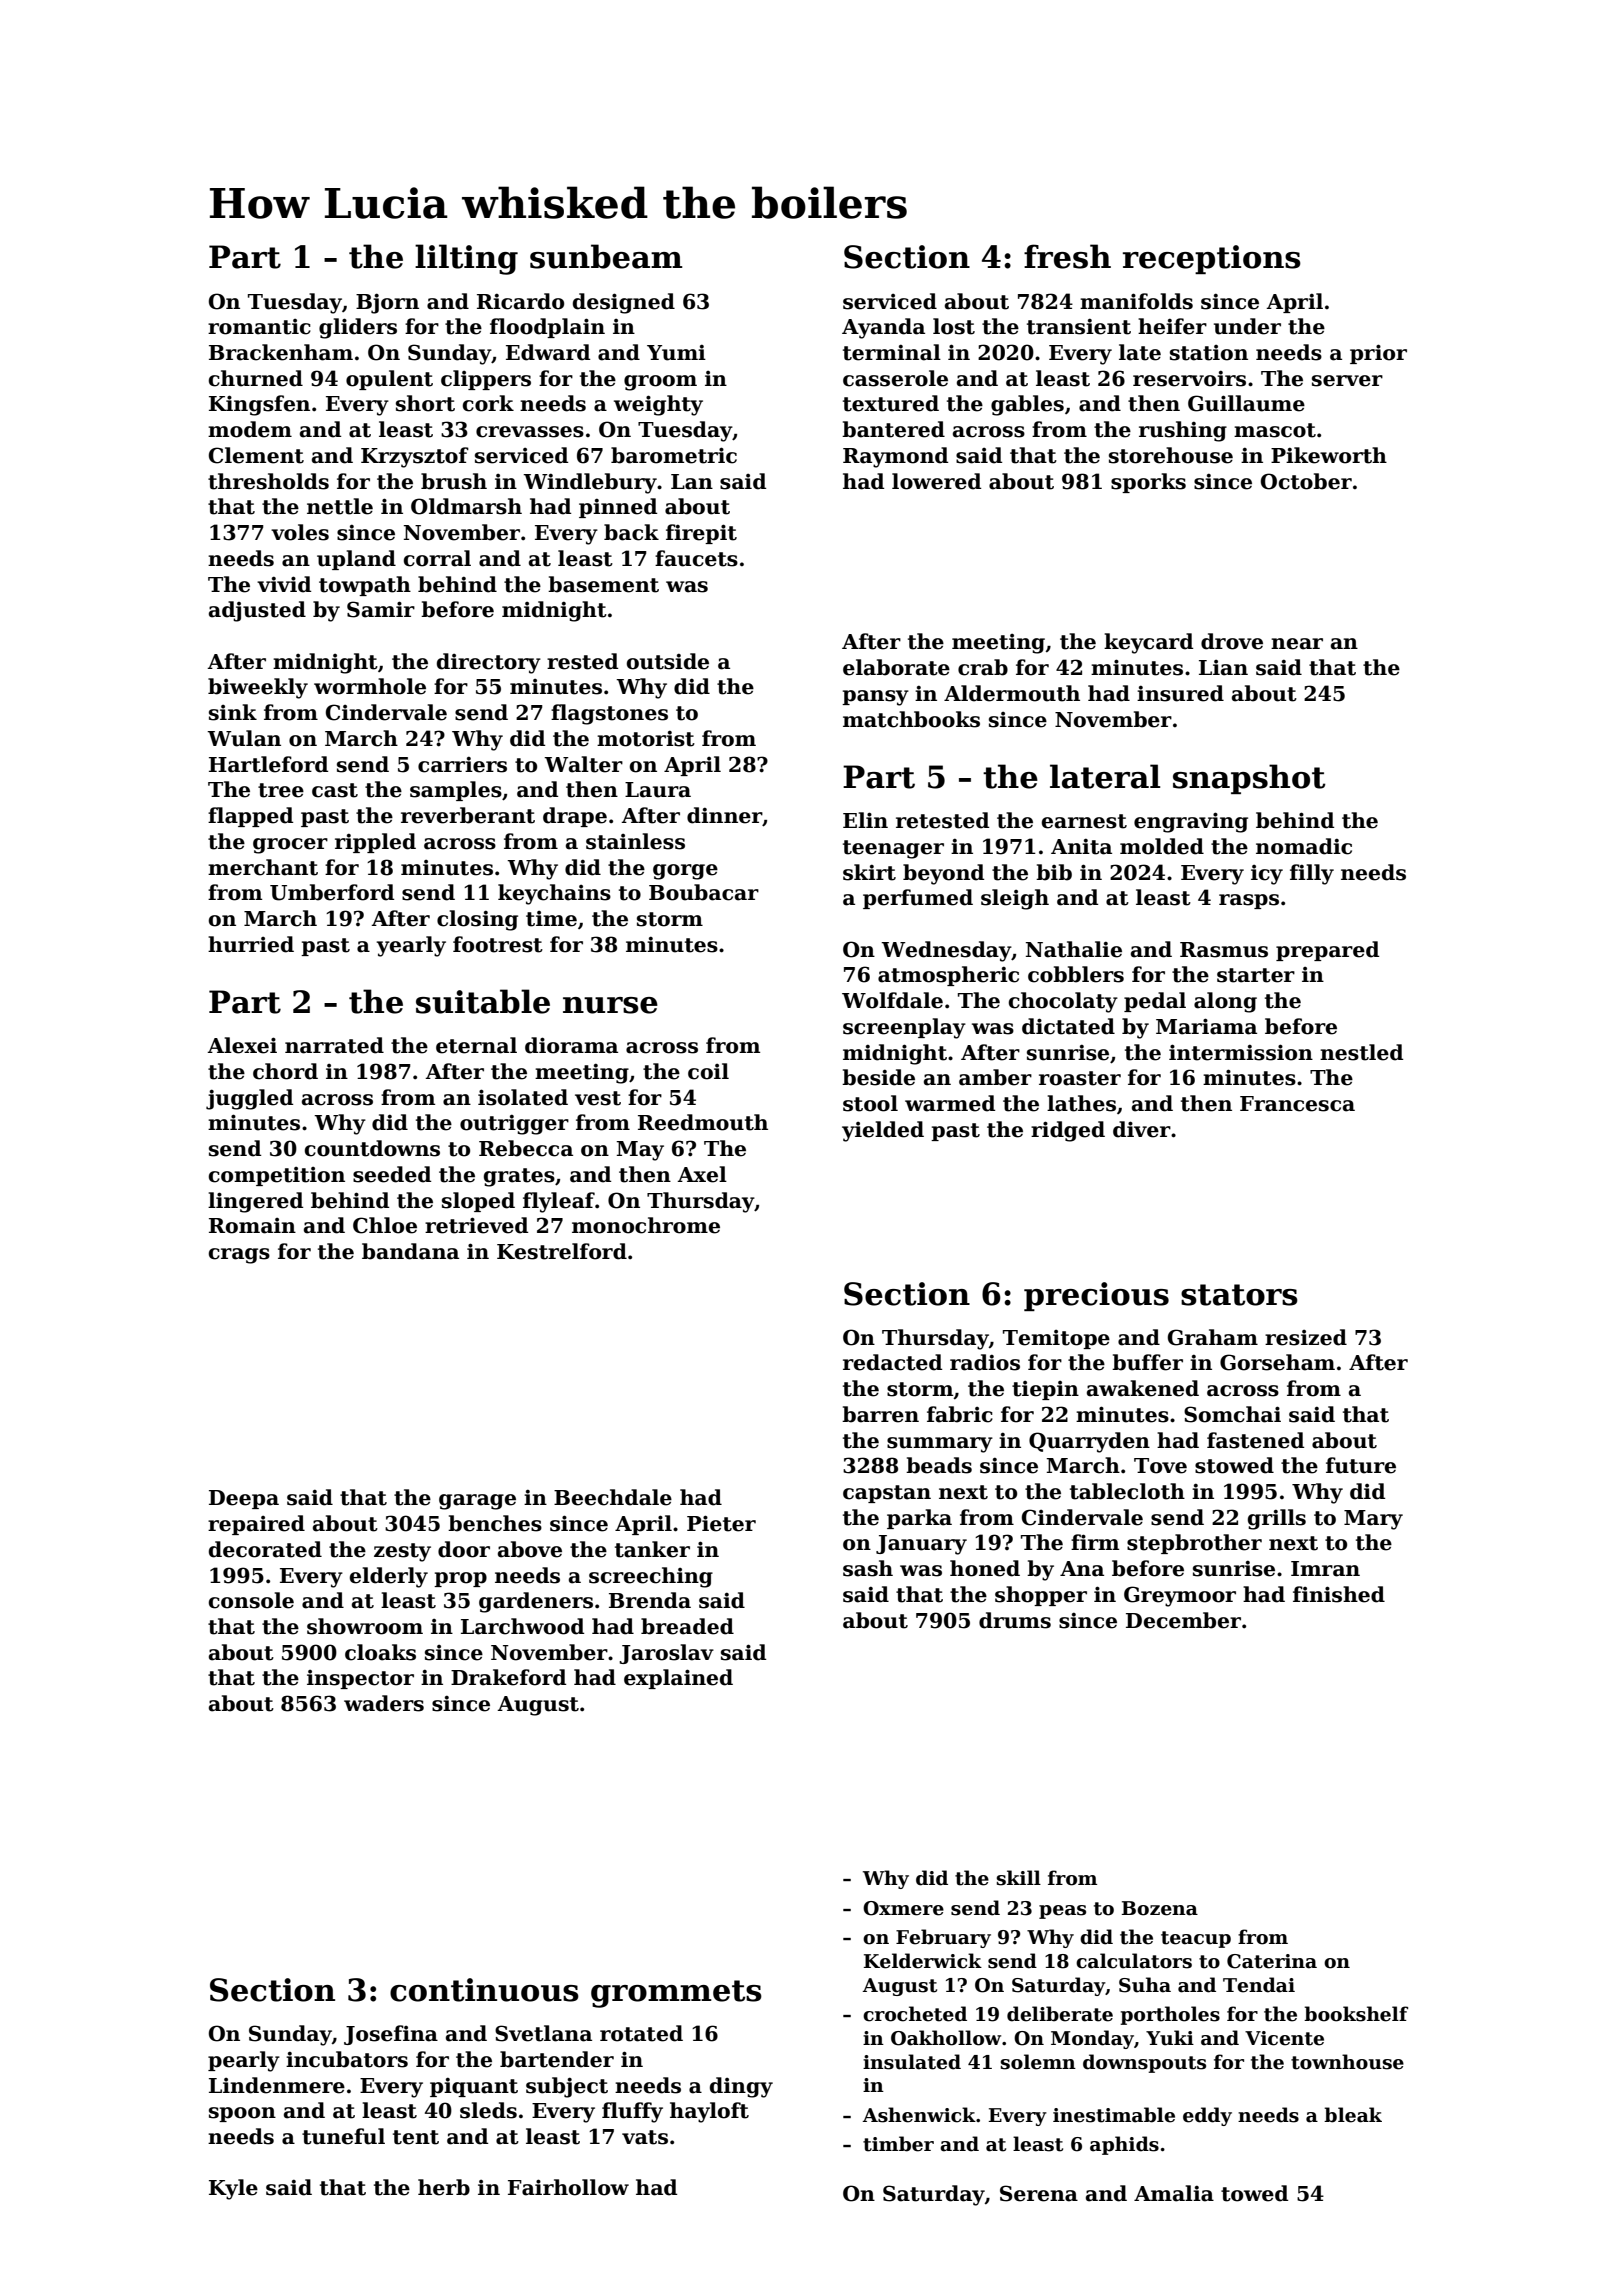 This document has height=2292, width=1620. Describe the element at coordinates (242, 1045) in the document. I see `Alexei` at that location.
